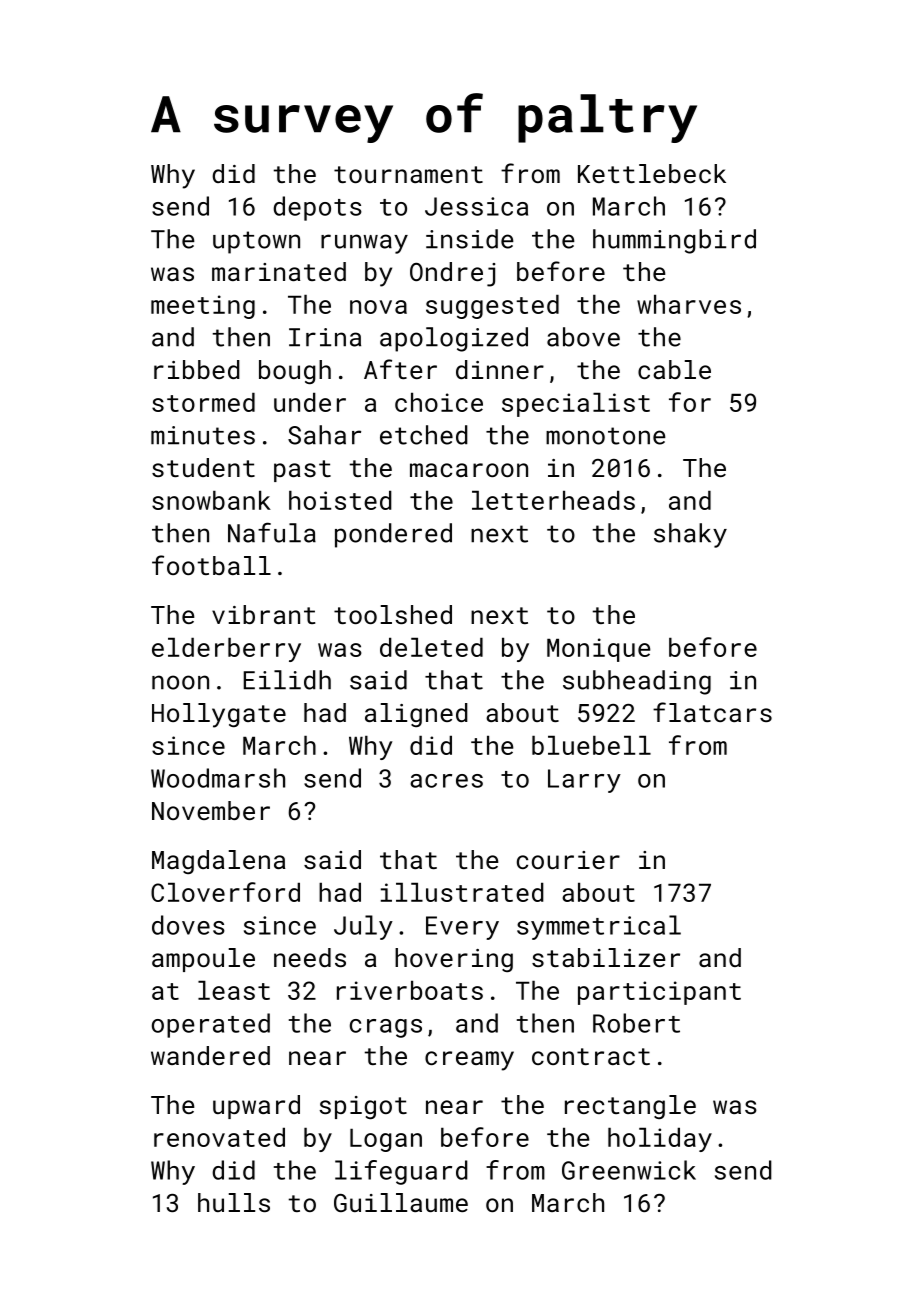 This page has width=924, height=1311. I want to click on pondered, so click(393, 535).
